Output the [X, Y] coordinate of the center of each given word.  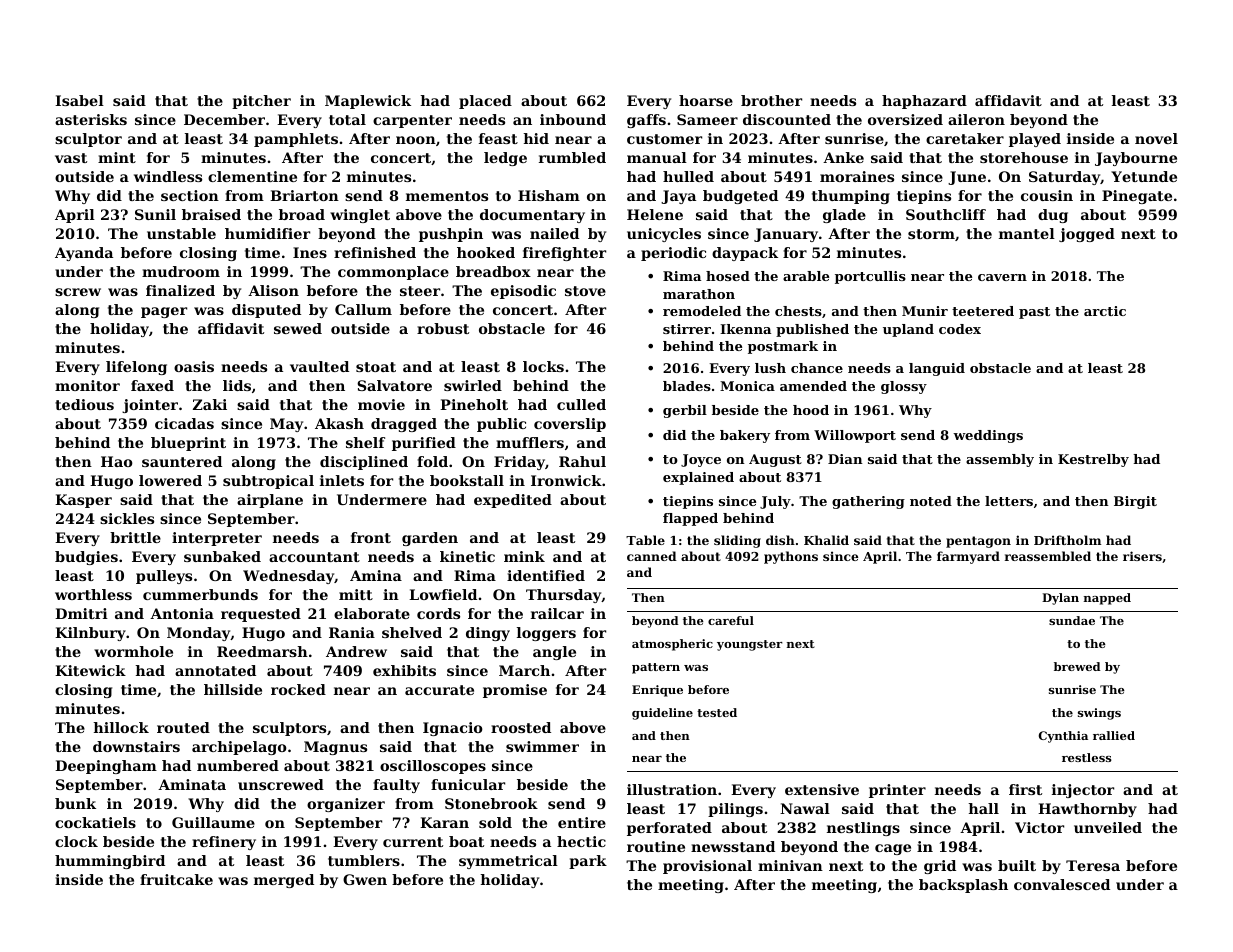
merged [284, 881]
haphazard [924, 102]
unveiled [1108, 827]
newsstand [733, 846]
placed [485, 102]
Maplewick [368, 102]
